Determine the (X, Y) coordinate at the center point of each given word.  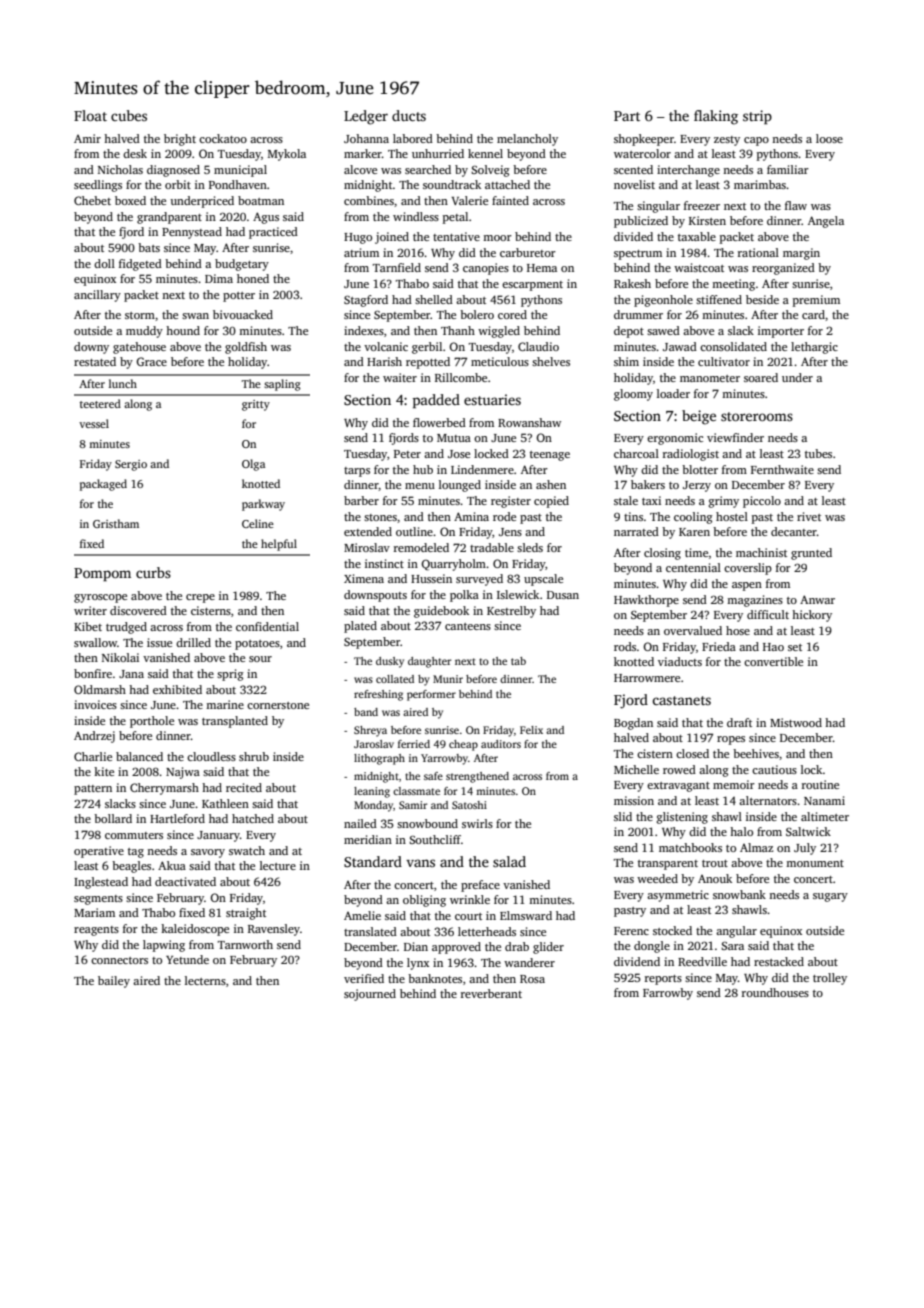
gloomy (633, 395)
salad (509, 861)
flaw (796, 205)
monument (815, 863)
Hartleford (177, 818)
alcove (360, 169)
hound (183, 330)
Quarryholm (453, 565)
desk (135, 153)
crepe (200, 598)
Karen (694, 532)
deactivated (185, 881)
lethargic (814, 348)
